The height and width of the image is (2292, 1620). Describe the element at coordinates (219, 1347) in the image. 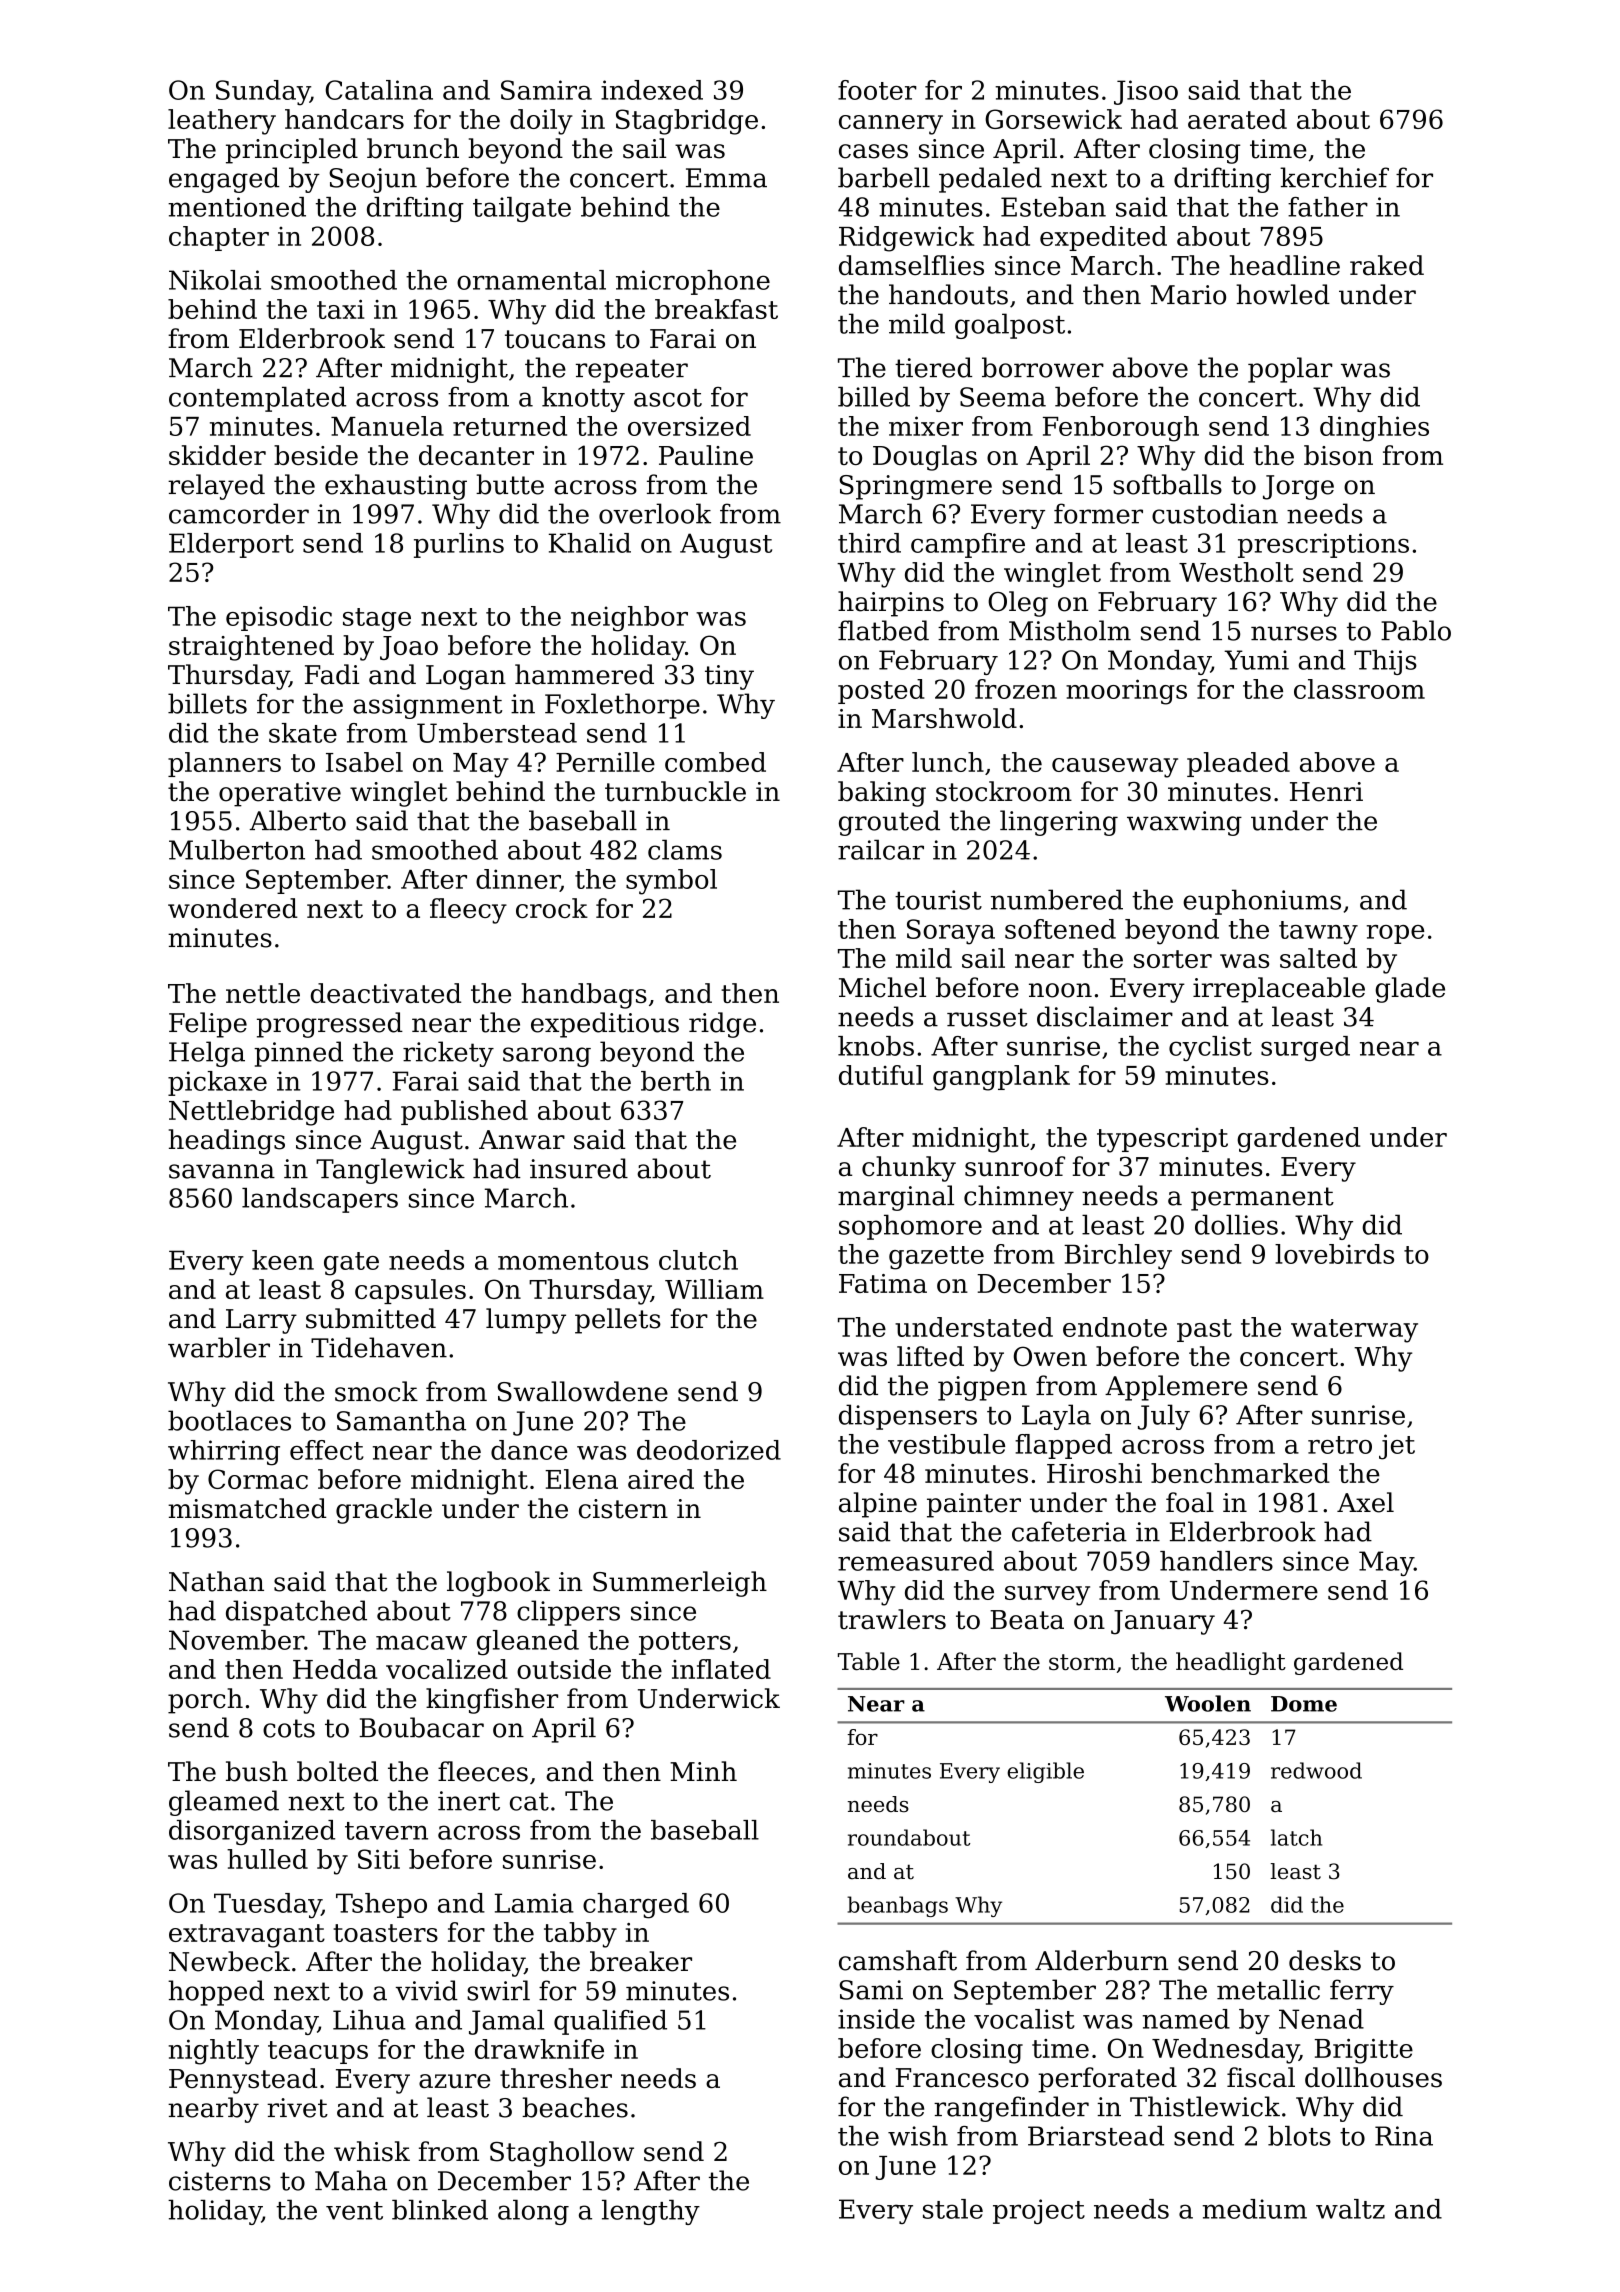

I see `warbler` at that location.
